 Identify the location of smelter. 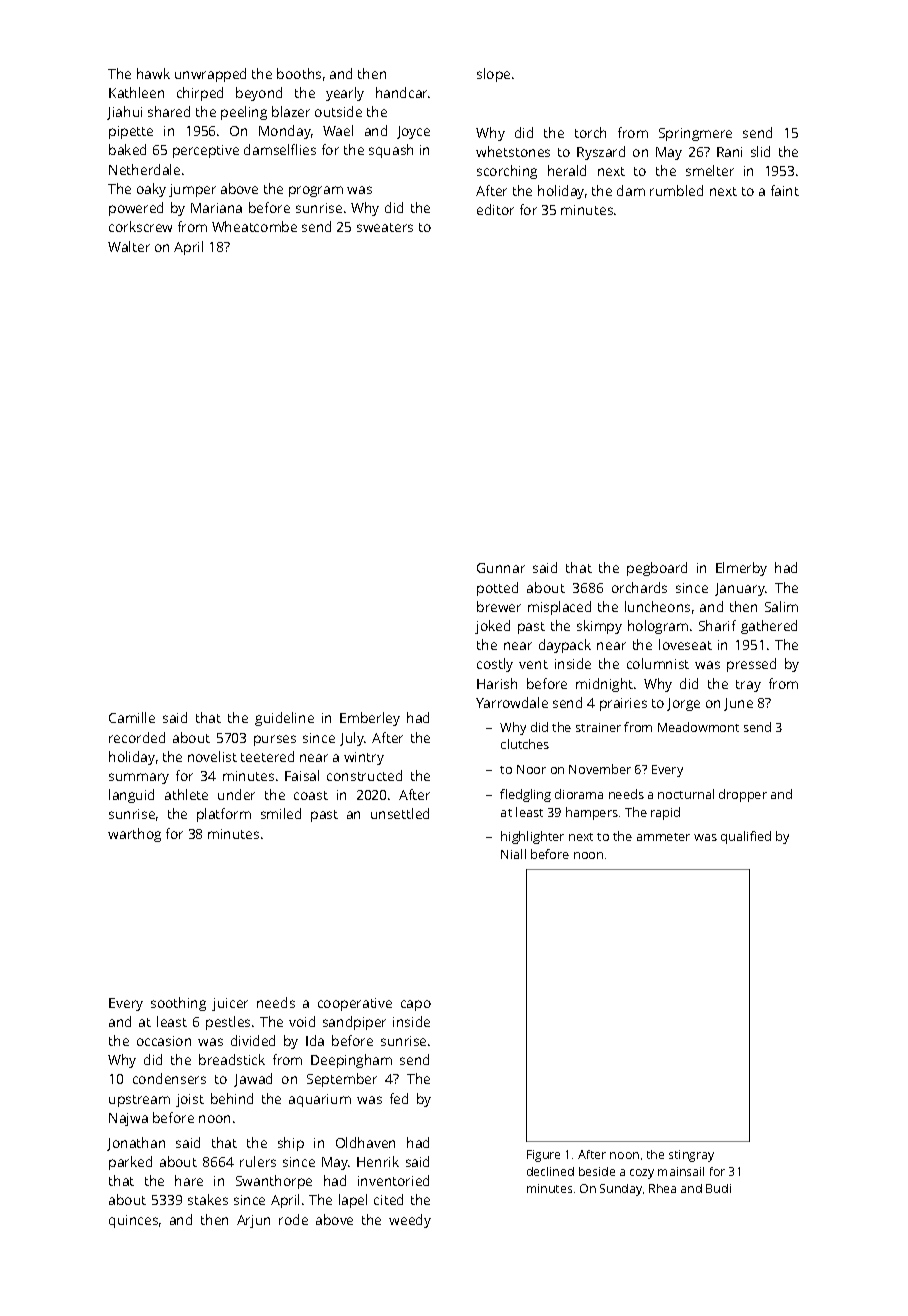
(710, 170).
